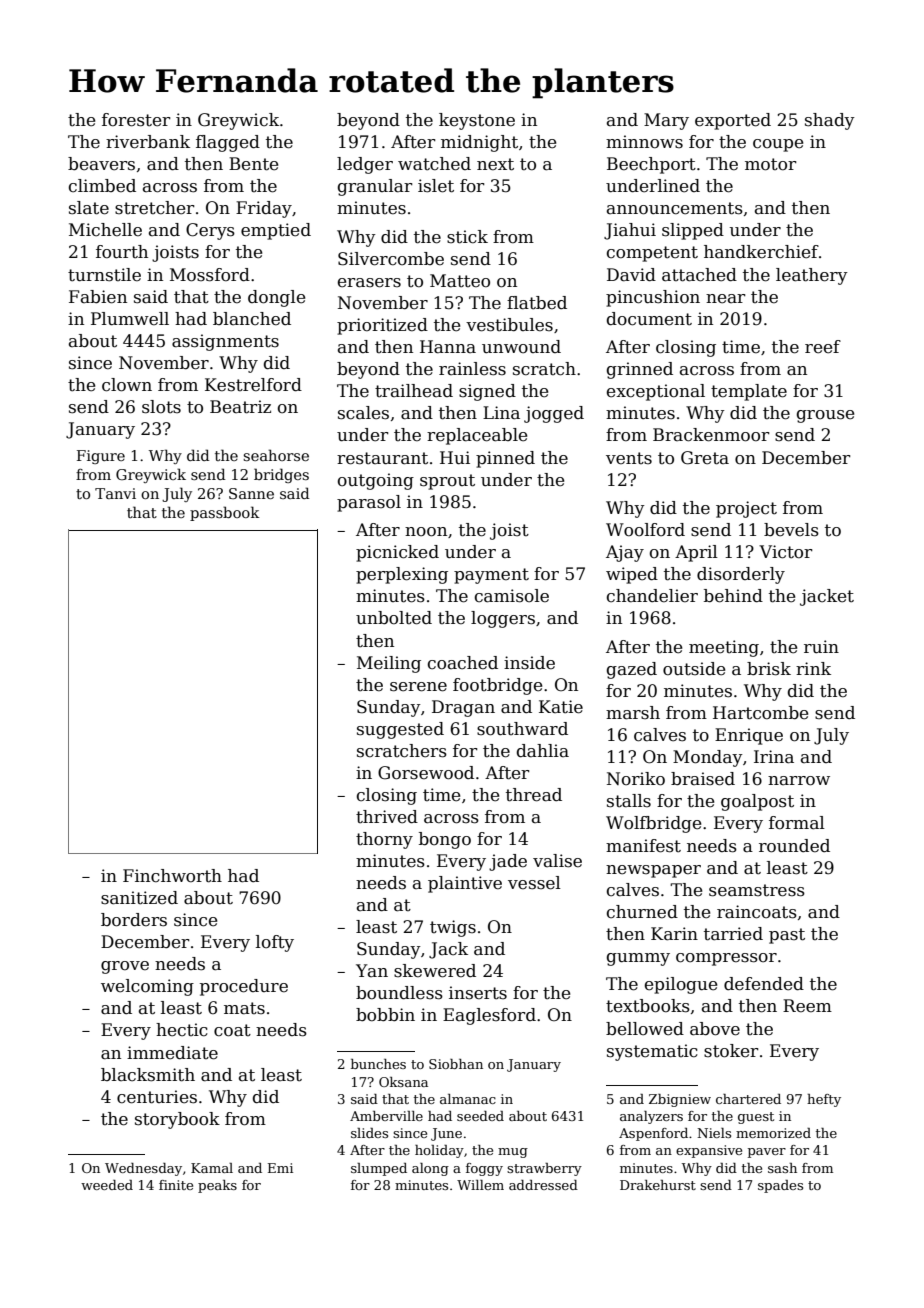 Image resolution: width=924 pixels, height=1308 pixels. What do you see at coordinates (98, 297) in the screenshot?
I see `Fabien` at bounding box center [98, 297].
